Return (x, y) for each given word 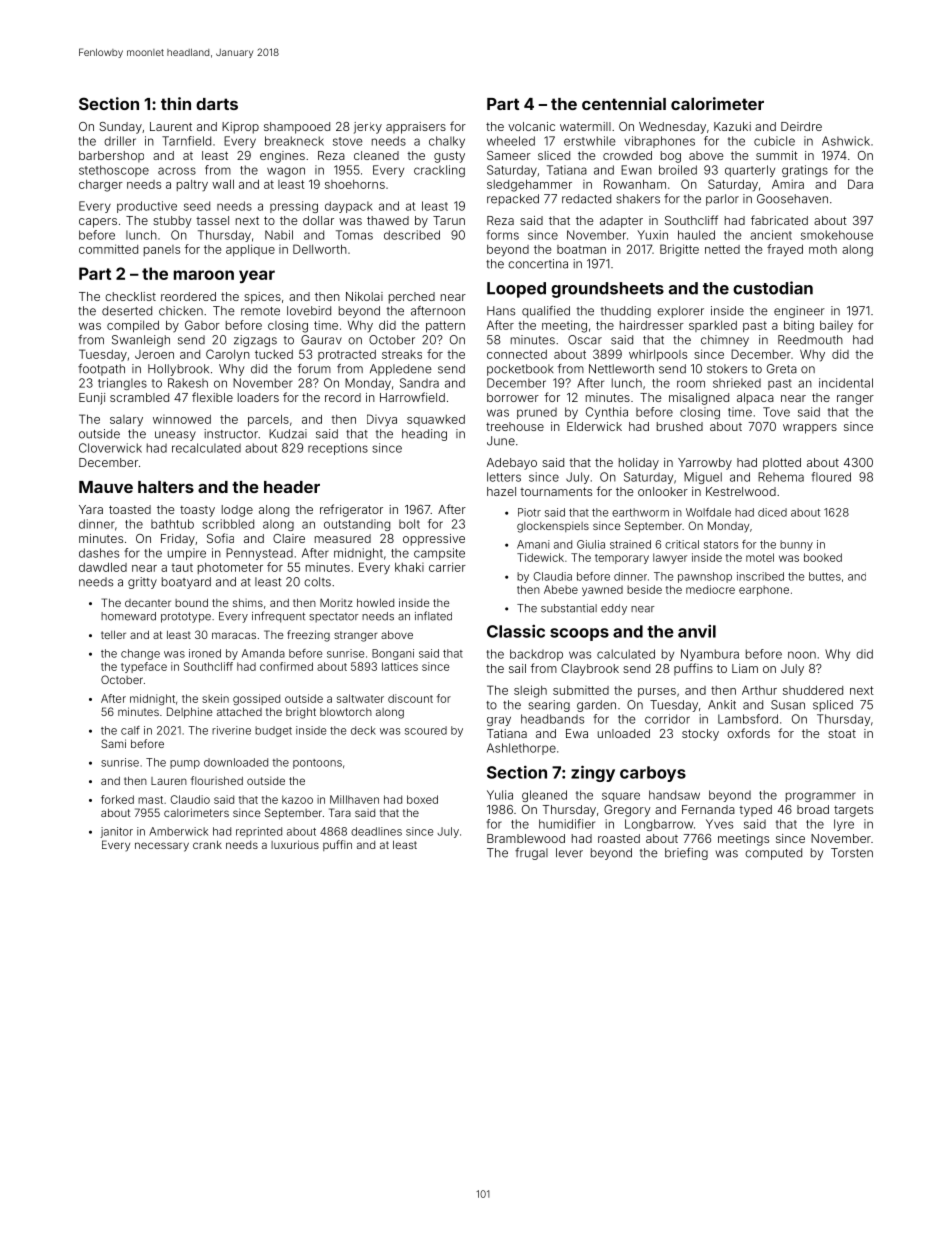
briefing (686, 854)
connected (517, 354)
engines (282, 157)
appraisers (416, 128)
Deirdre (801, 126)
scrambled (139, 397)
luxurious (295, 844)
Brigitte (679, 250)
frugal (531, 854)
